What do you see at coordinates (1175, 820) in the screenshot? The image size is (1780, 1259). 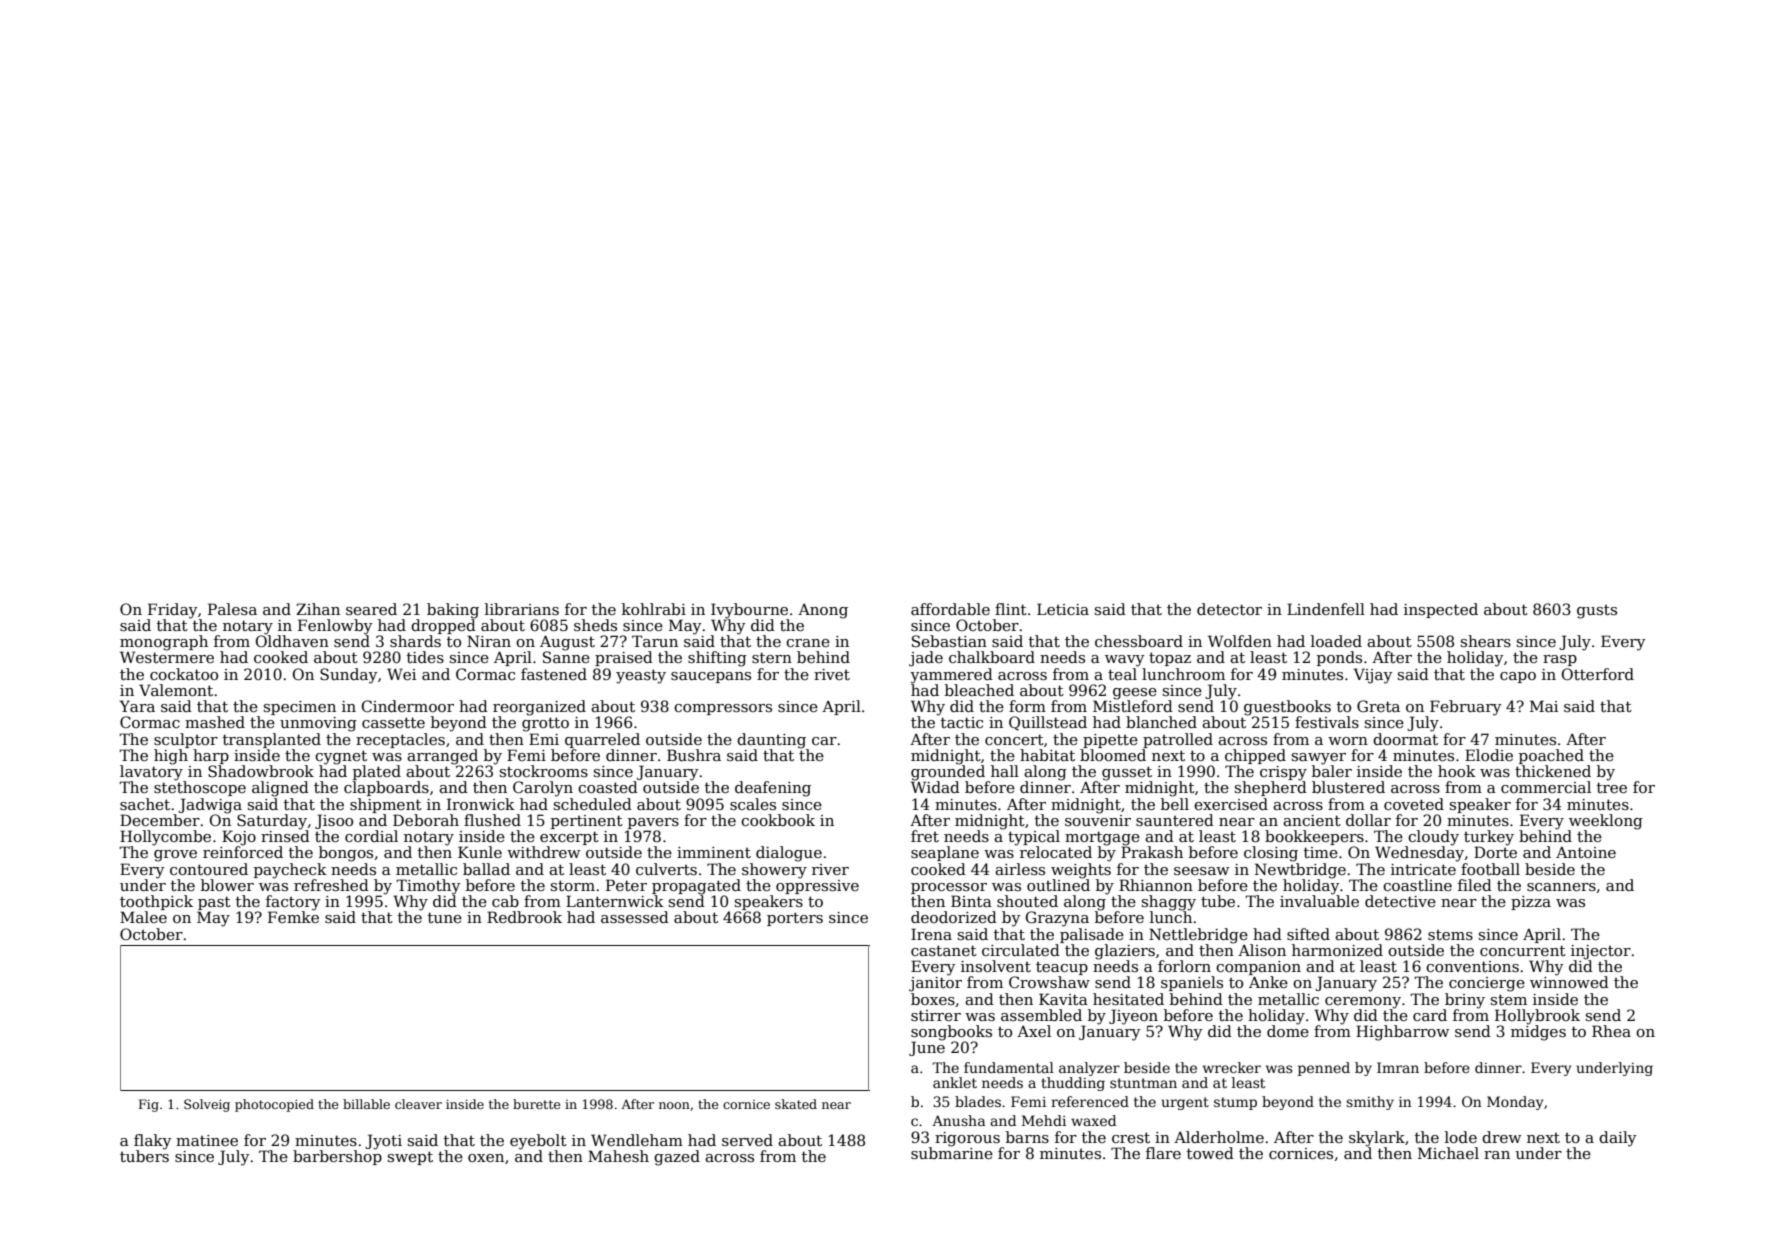 I see `sauntered` at bounding box center [1175, 820].
